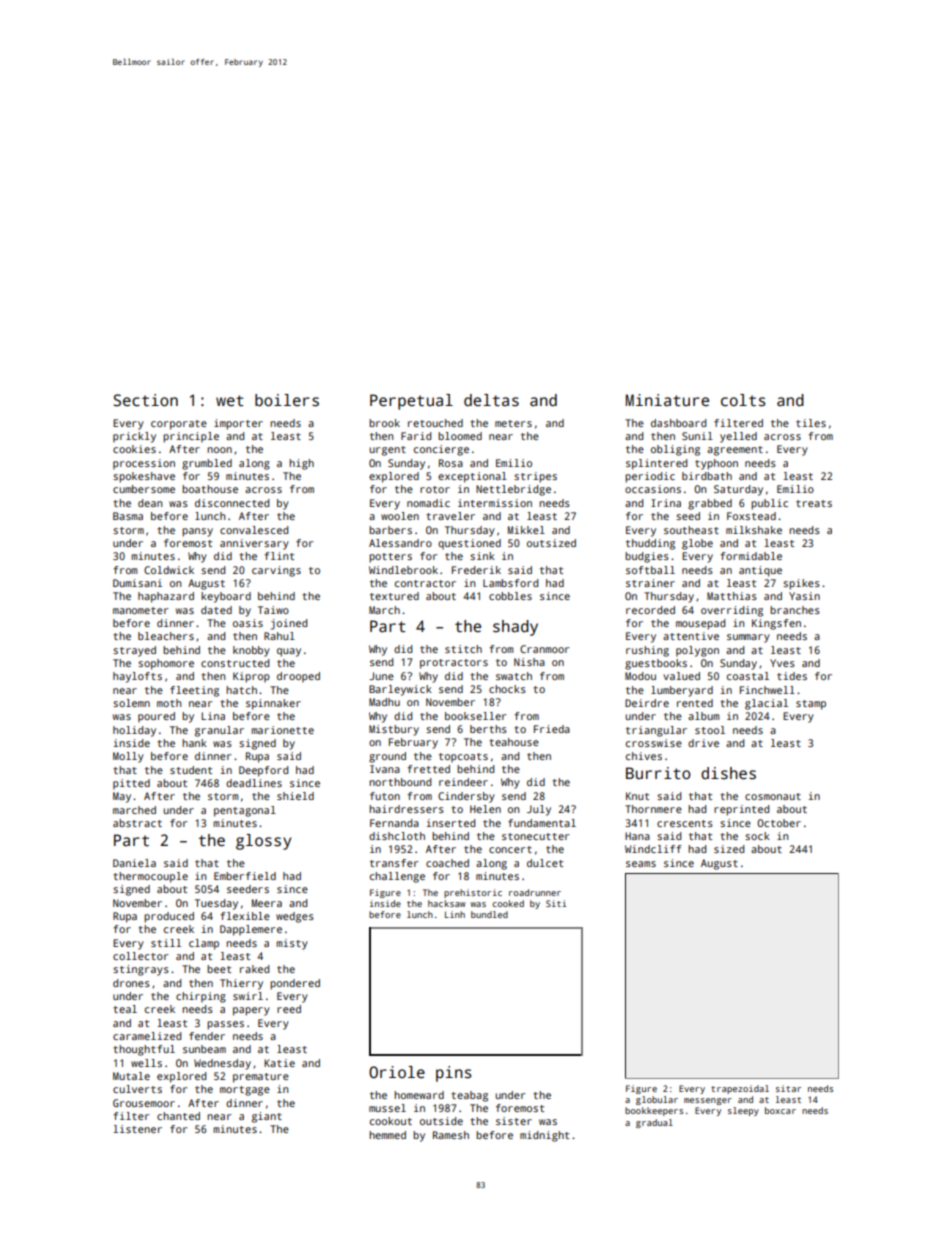  I want to click on giant, so click(267, 1117).
